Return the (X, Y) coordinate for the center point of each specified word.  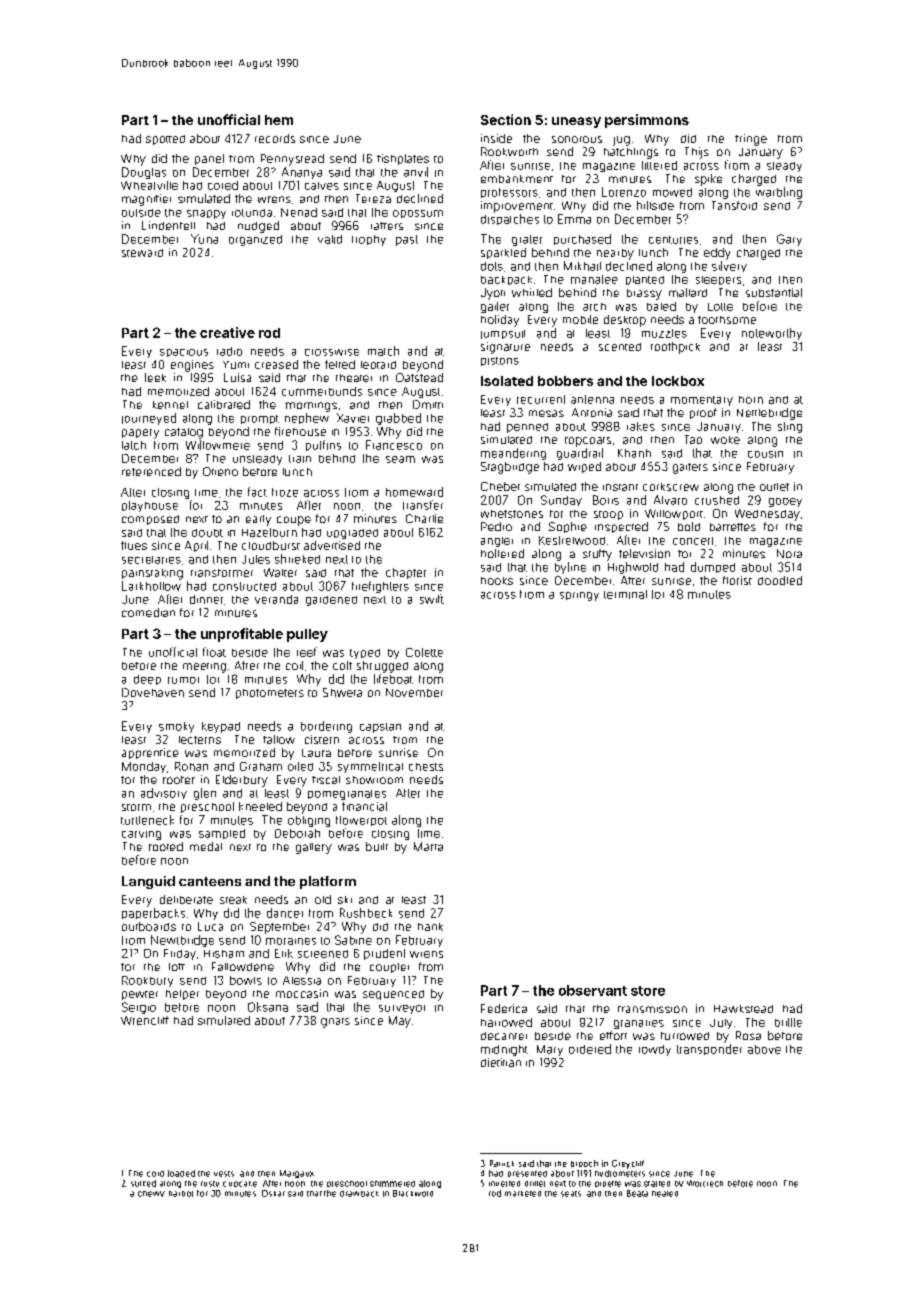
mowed (672, 192)
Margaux (297, 1174)
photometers (270, 694)
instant (620, 487)
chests (426, 767)
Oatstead (419, 377)
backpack (506, 280)
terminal (625, 594)
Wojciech (705, 1183)
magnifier (146, 200)
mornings (311, 407)
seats (571, 1194)
